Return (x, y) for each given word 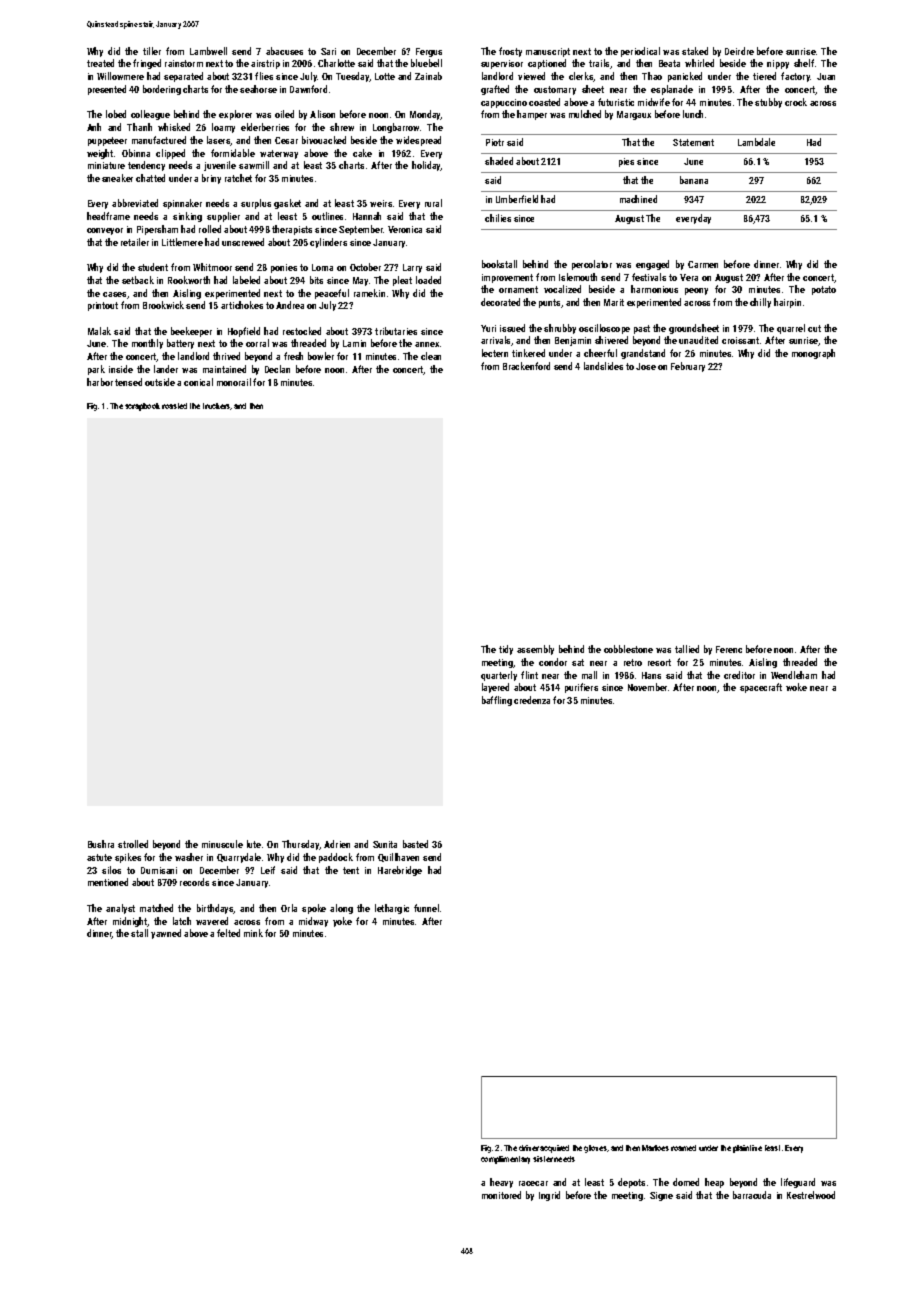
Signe (661, 1196)
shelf (804, 63)
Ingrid (549, 1196)
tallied (687, 649)
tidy (506, 650)
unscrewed (243, 242)
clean (431, 356)
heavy (501, 1183)
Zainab (428, 76)
